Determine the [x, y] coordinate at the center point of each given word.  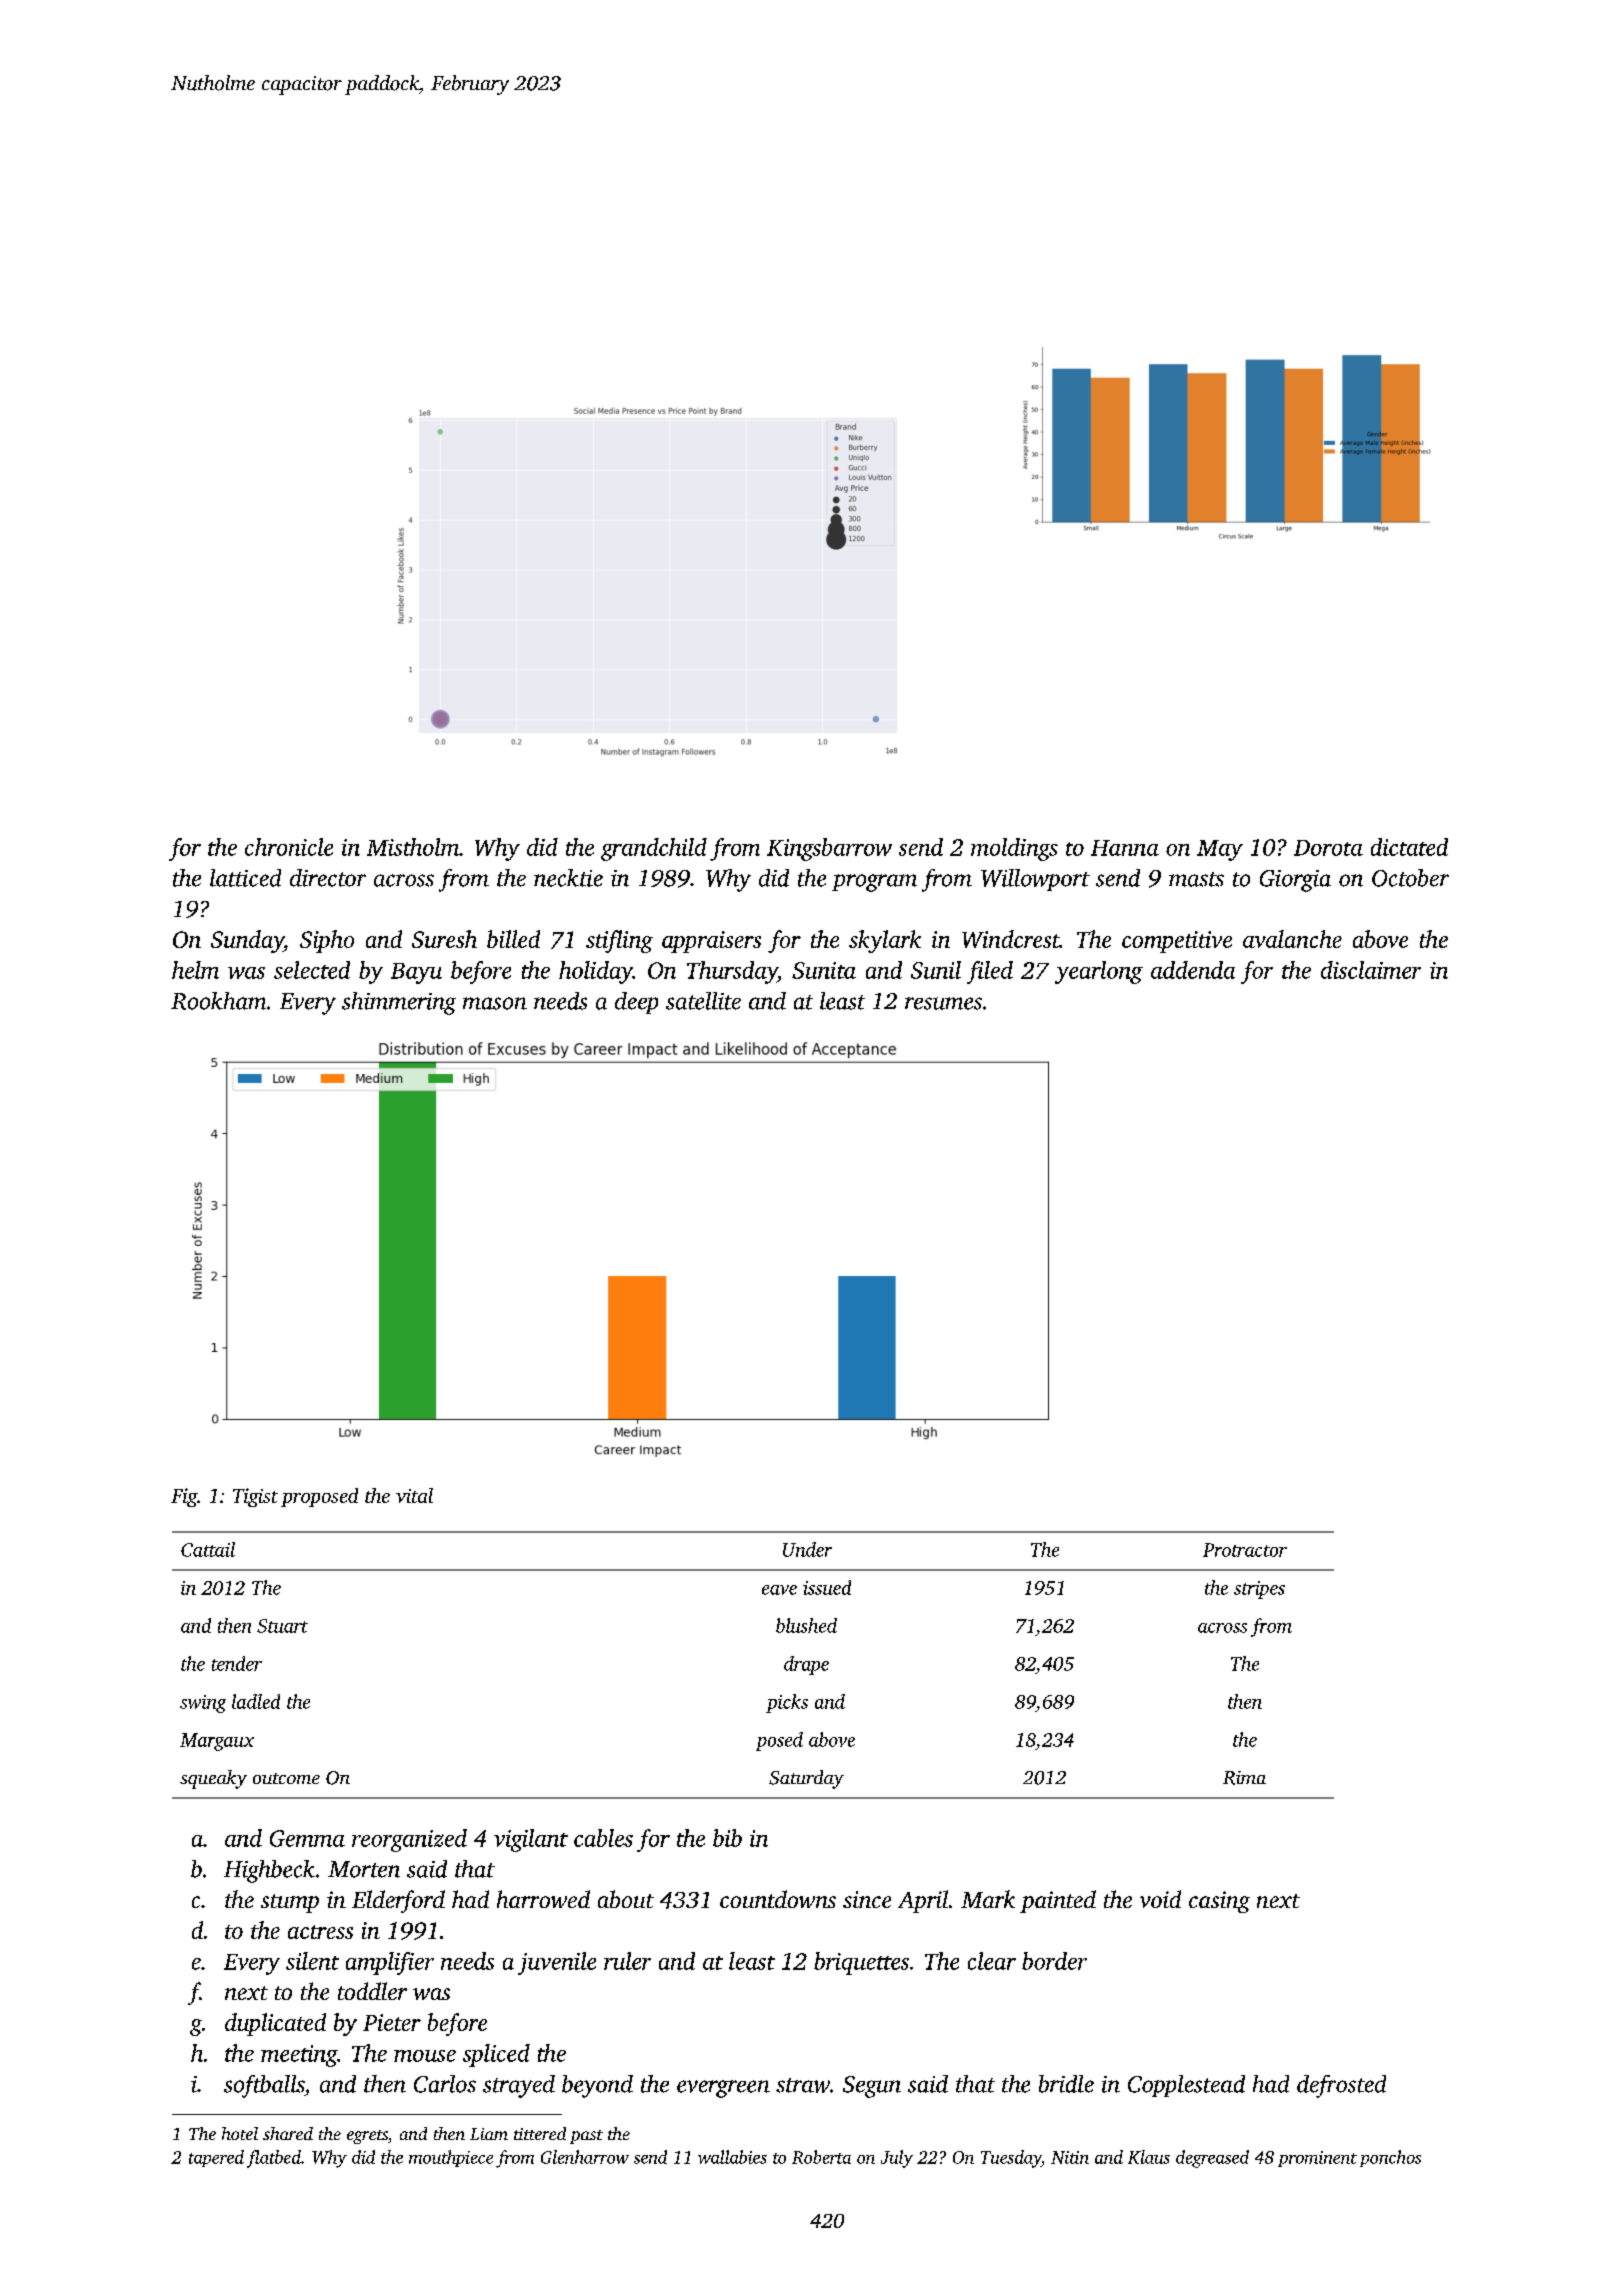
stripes [1259, 1590]
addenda [1193, 970]
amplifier [390, 1963]
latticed [245, 878]
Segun [872, 2087]
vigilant [531, 1840]
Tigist [255, 1497]
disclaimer [1371, 970]
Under [807, 1549]
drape [806, 1665]
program [874, 883]
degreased [1212, 2159]
